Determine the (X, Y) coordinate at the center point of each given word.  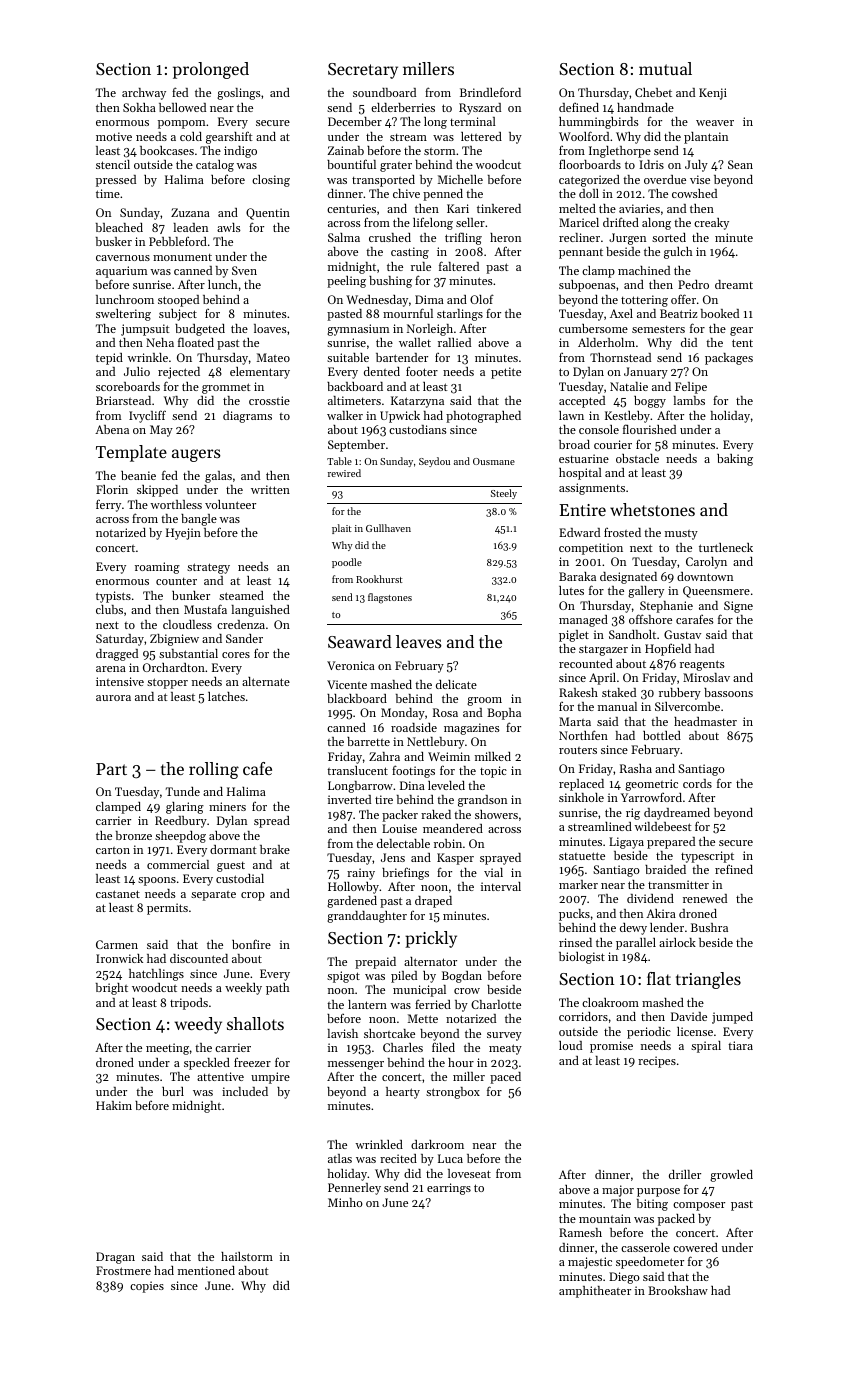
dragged (117, 655)
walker (345, 415)
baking (735, 460)
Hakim (114, 1105)
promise (611, 1047)
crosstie (269, 400)
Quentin (268, 214)
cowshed (694, 193)
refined (734, 869)
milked (493, 756)
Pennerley (354, 1189)
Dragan (115, 1258)
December (355, 121)
